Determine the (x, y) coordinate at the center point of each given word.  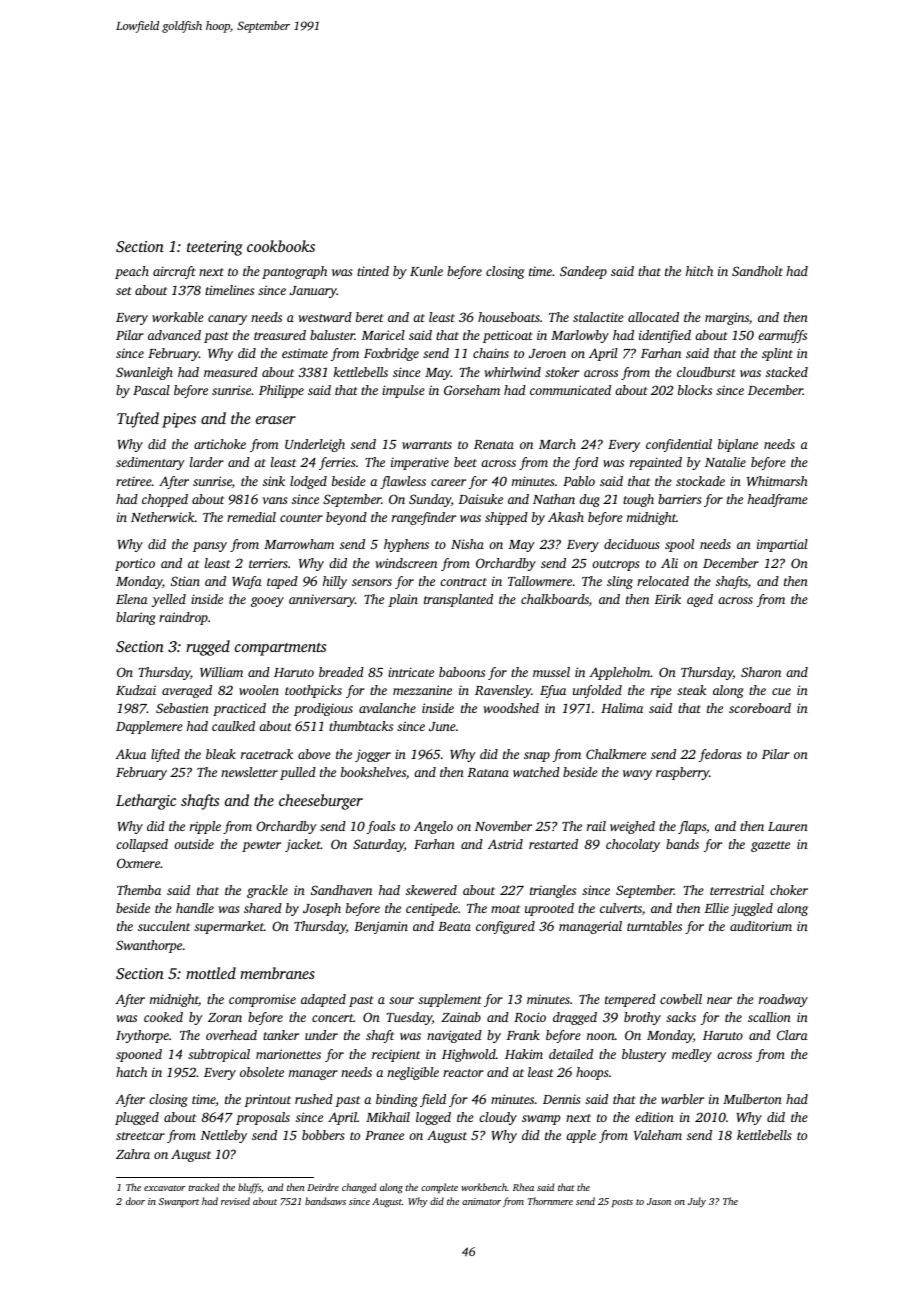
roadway (783, 1000)
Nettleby (223, 1136)
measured (231, 372)
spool (679, 545)
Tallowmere (540, 581)
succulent (164, 926)
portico (135, 564)
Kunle (426, 271)
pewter (261, 846)
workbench (484, 1187)
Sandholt (757, 271)
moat (505, 909)
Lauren (788, 826)
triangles (553, 891)
